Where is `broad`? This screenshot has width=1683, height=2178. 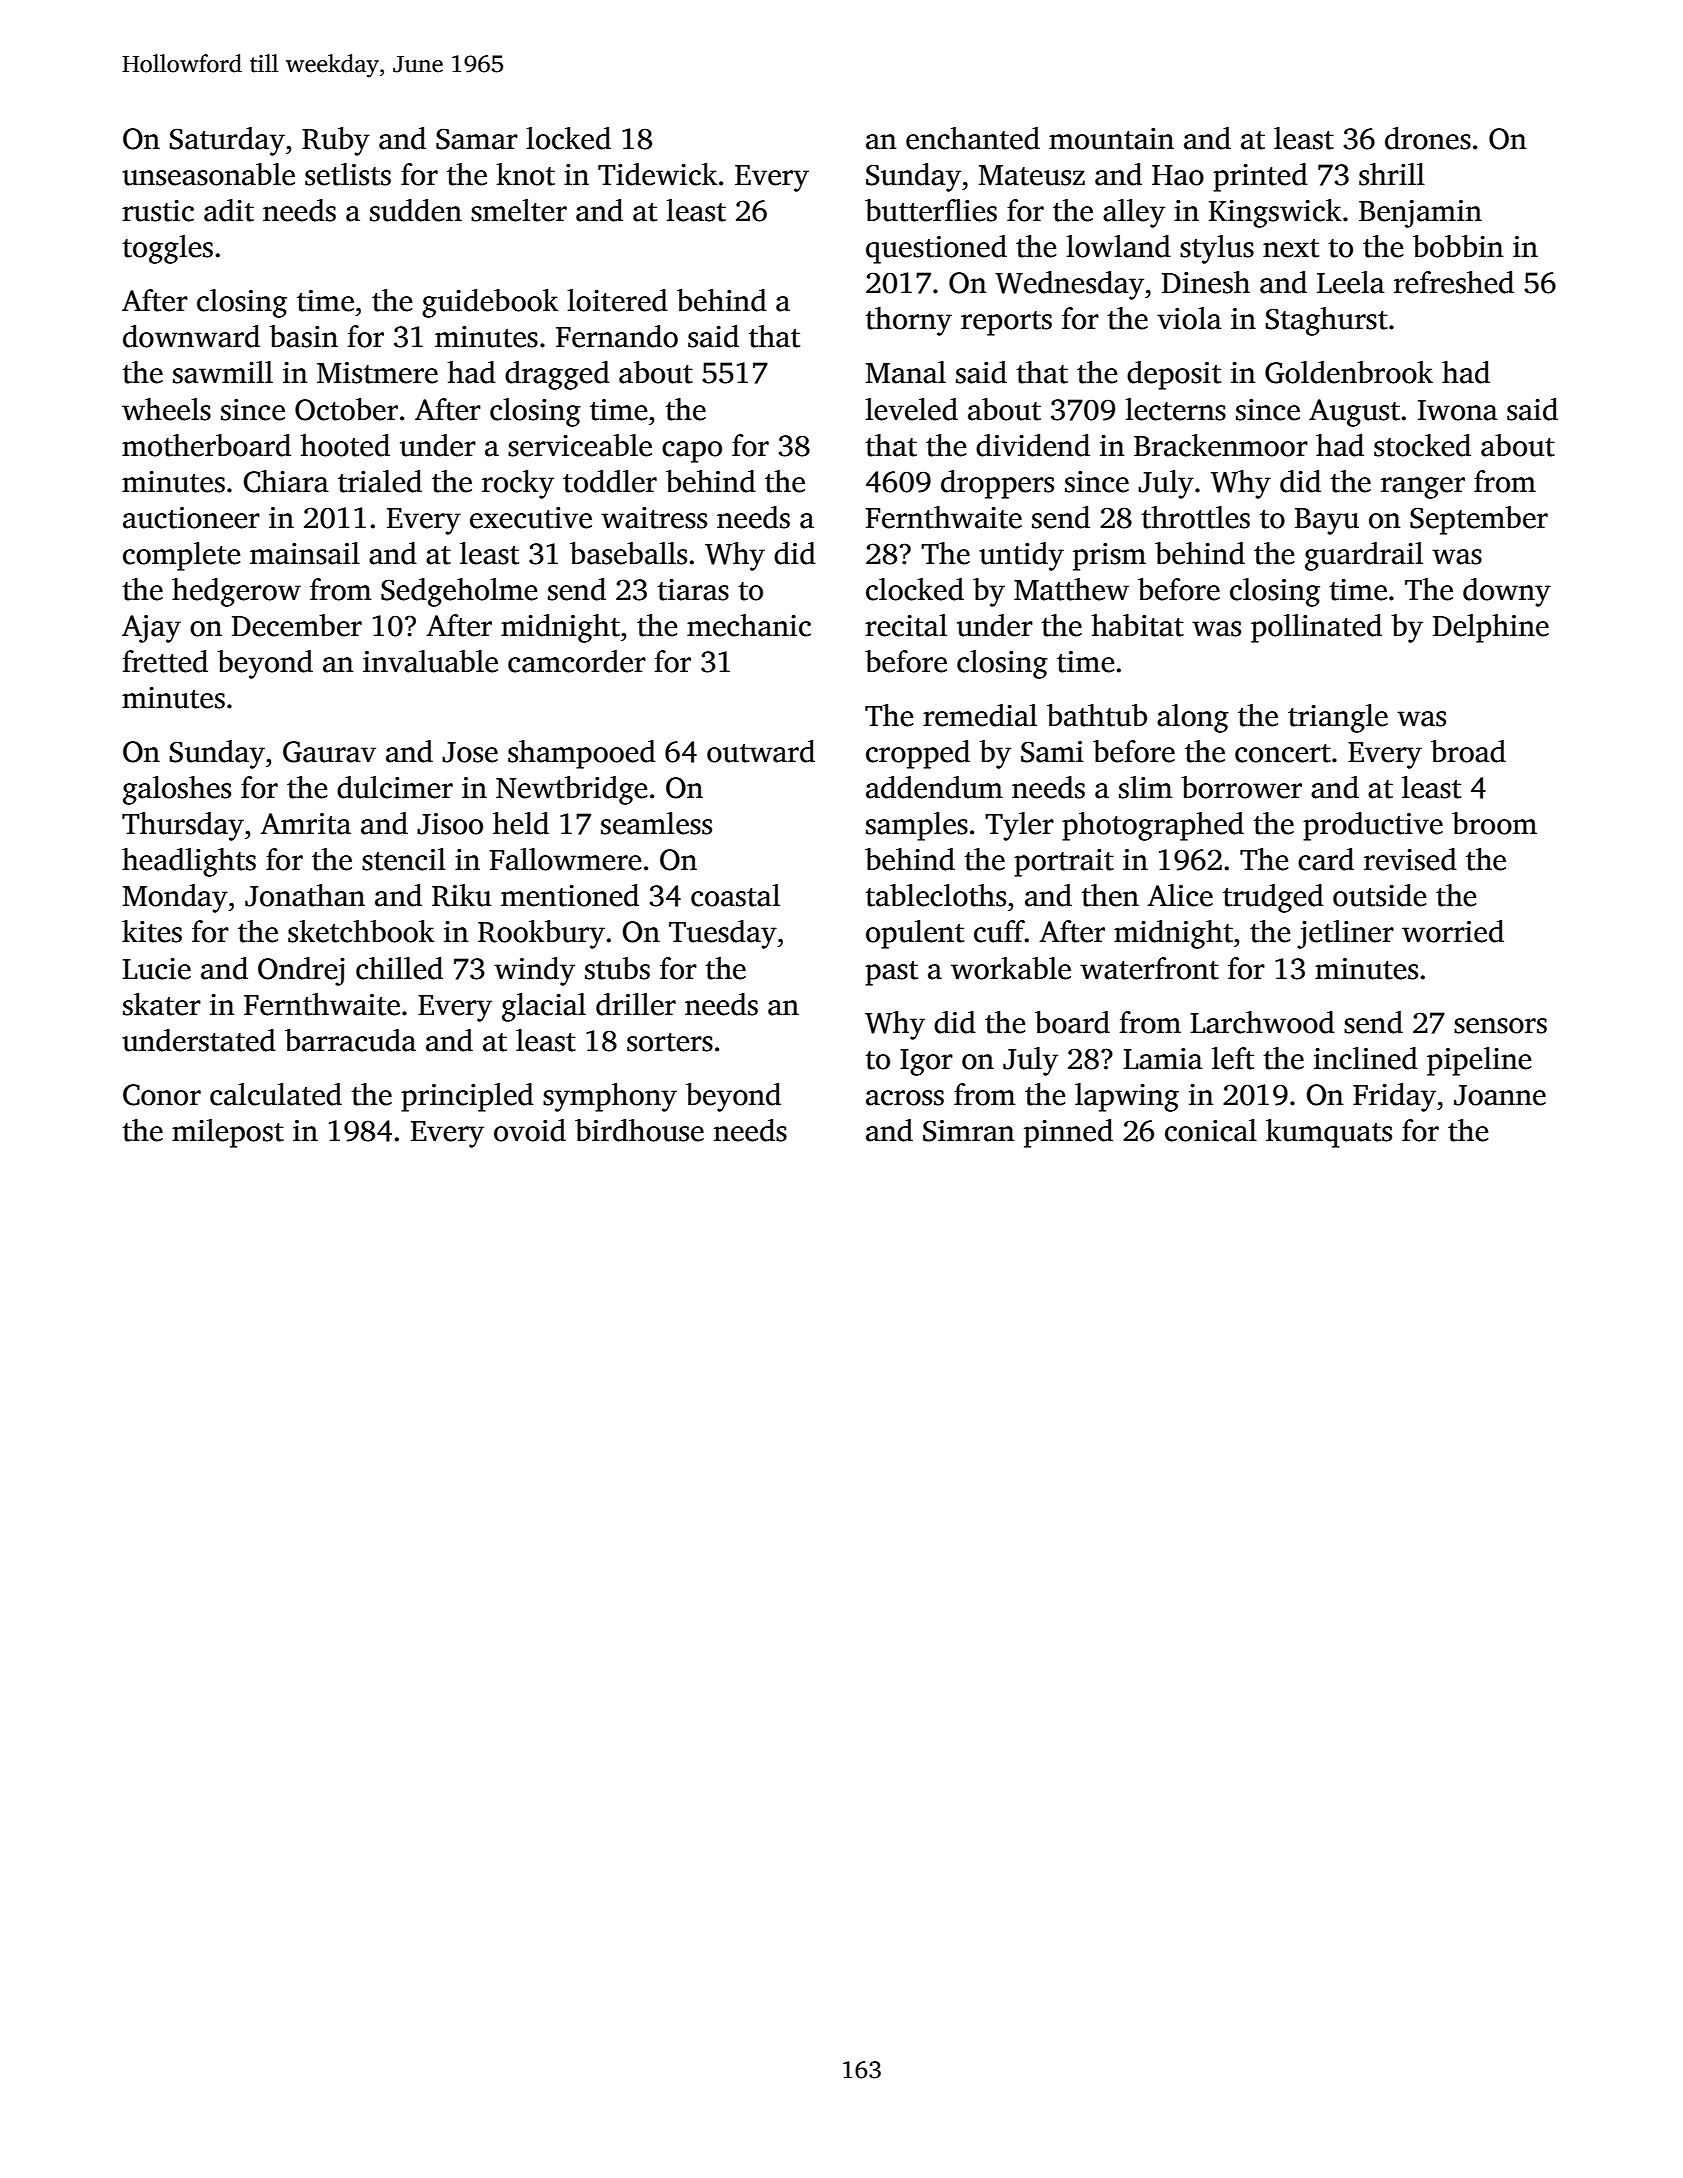 broad is located at coordinates (1468, 751).
